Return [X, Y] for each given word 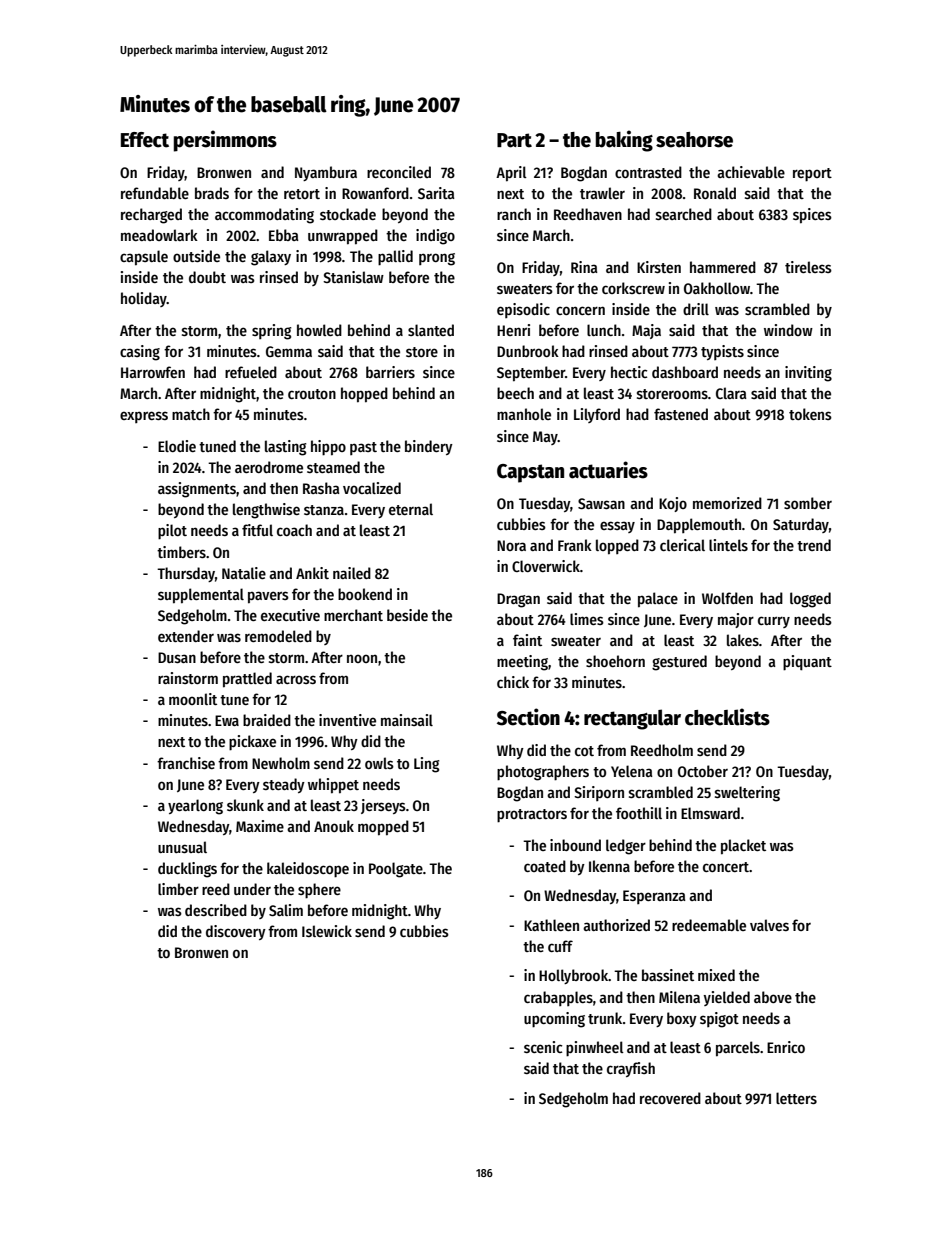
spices [812, 216]
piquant [807, 663]
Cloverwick [546, 566]
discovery [236, 932]
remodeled [278, 636]
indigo [435, 237]
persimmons [225, 141]
